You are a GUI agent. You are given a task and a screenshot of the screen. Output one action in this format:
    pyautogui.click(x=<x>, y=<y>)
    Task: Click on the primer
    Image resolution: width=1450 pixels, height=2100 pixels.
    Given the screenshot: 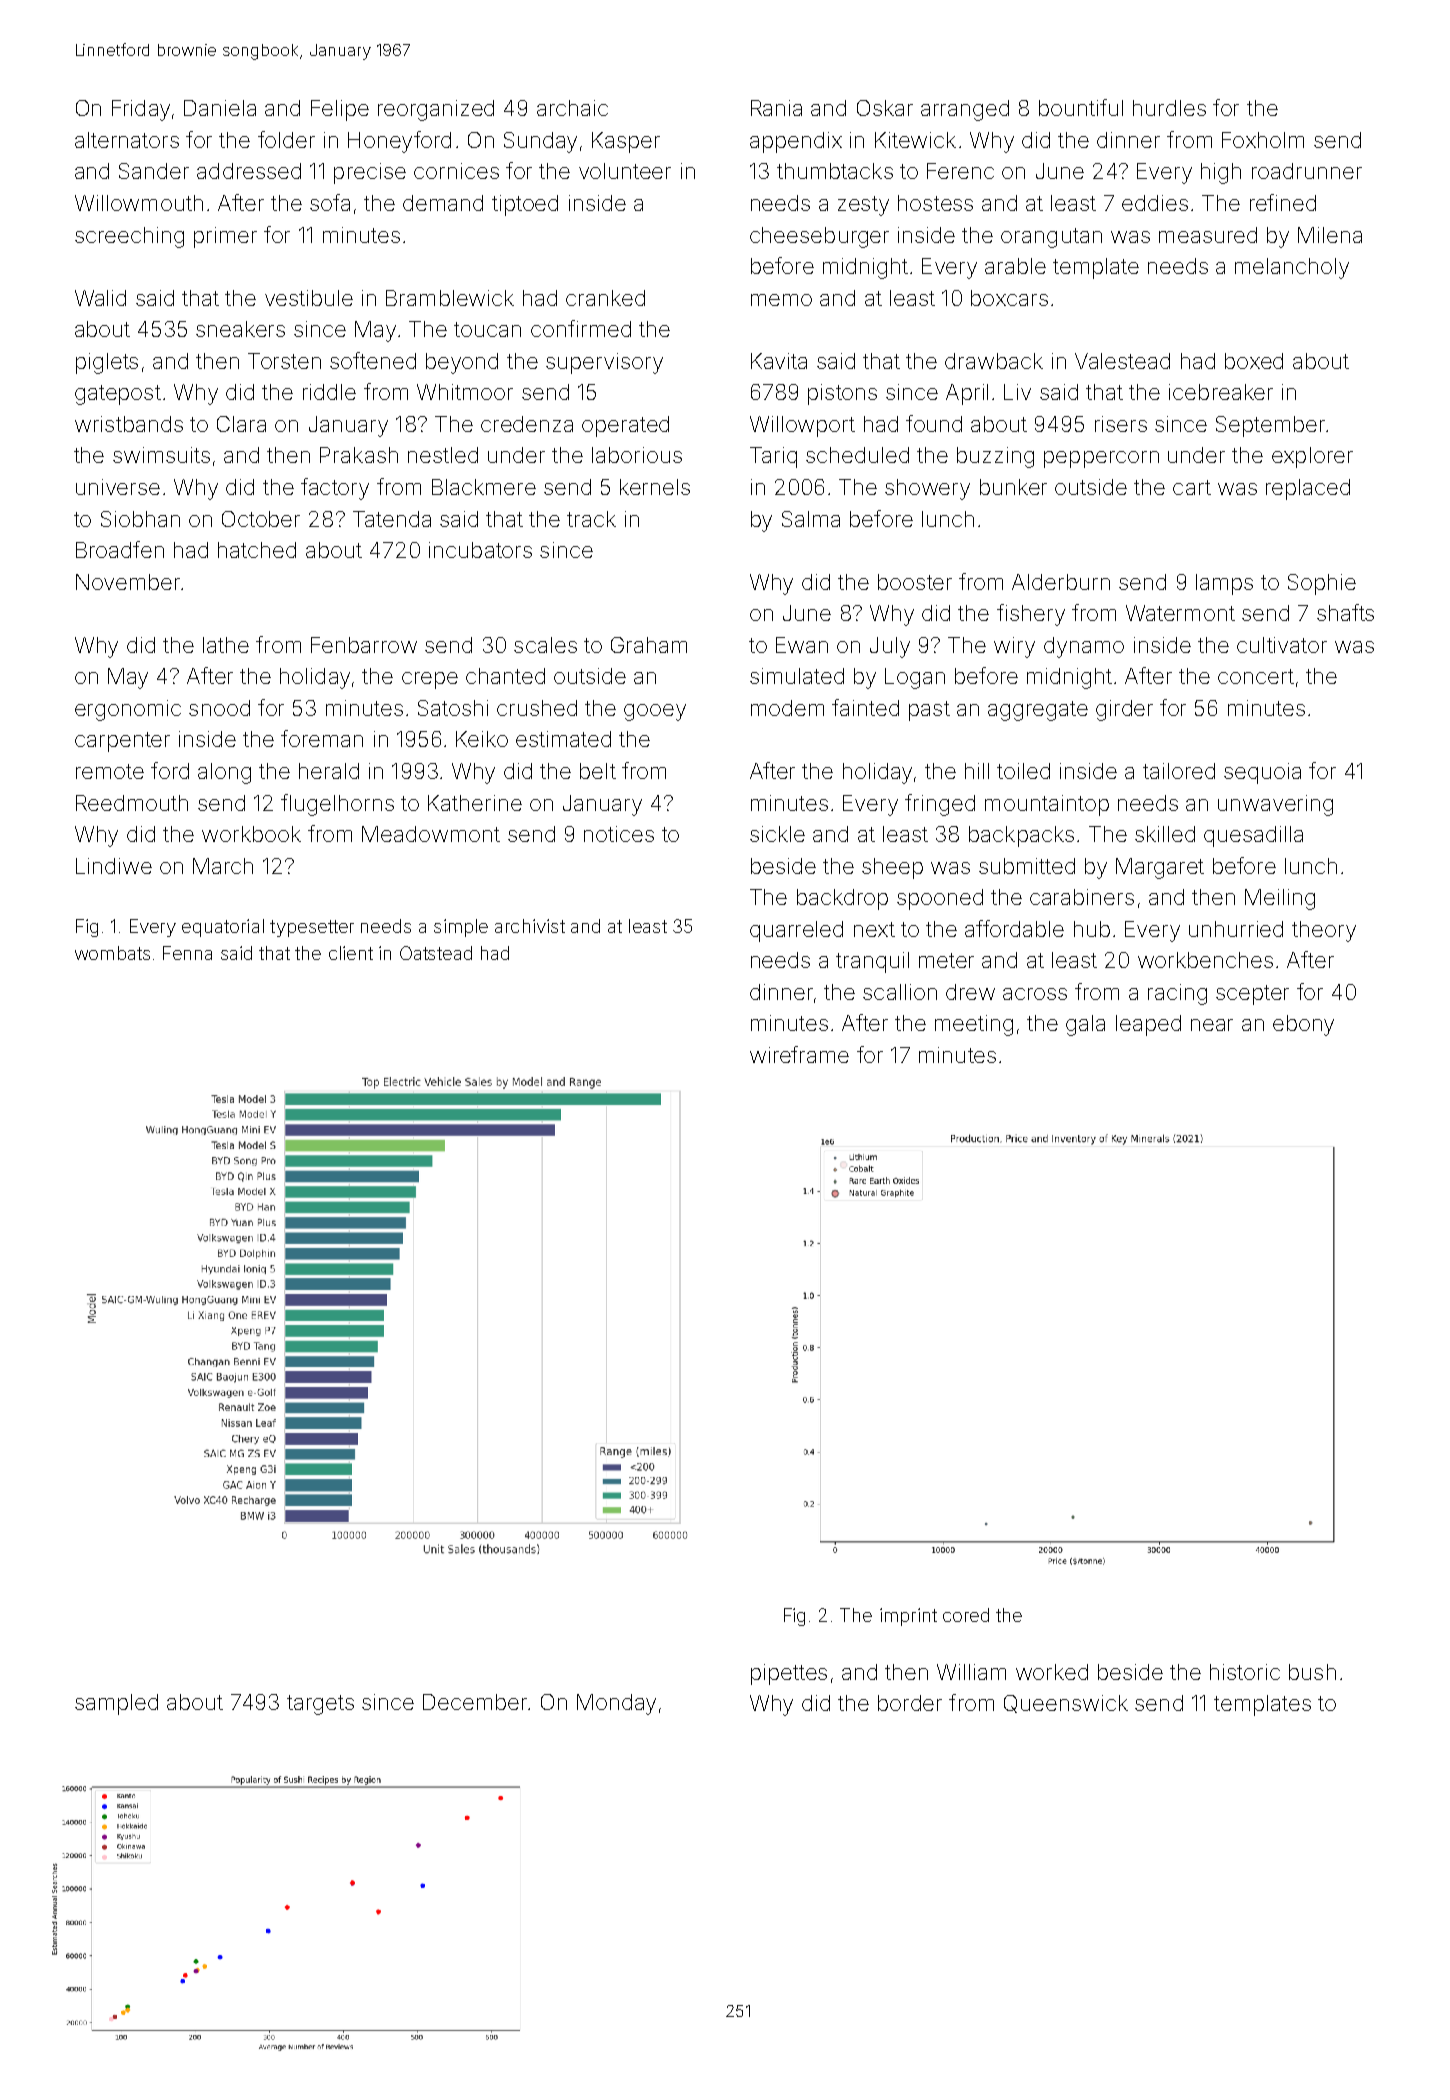 What is the action you would take?
    pyautogui.click(x=225, y=237)
